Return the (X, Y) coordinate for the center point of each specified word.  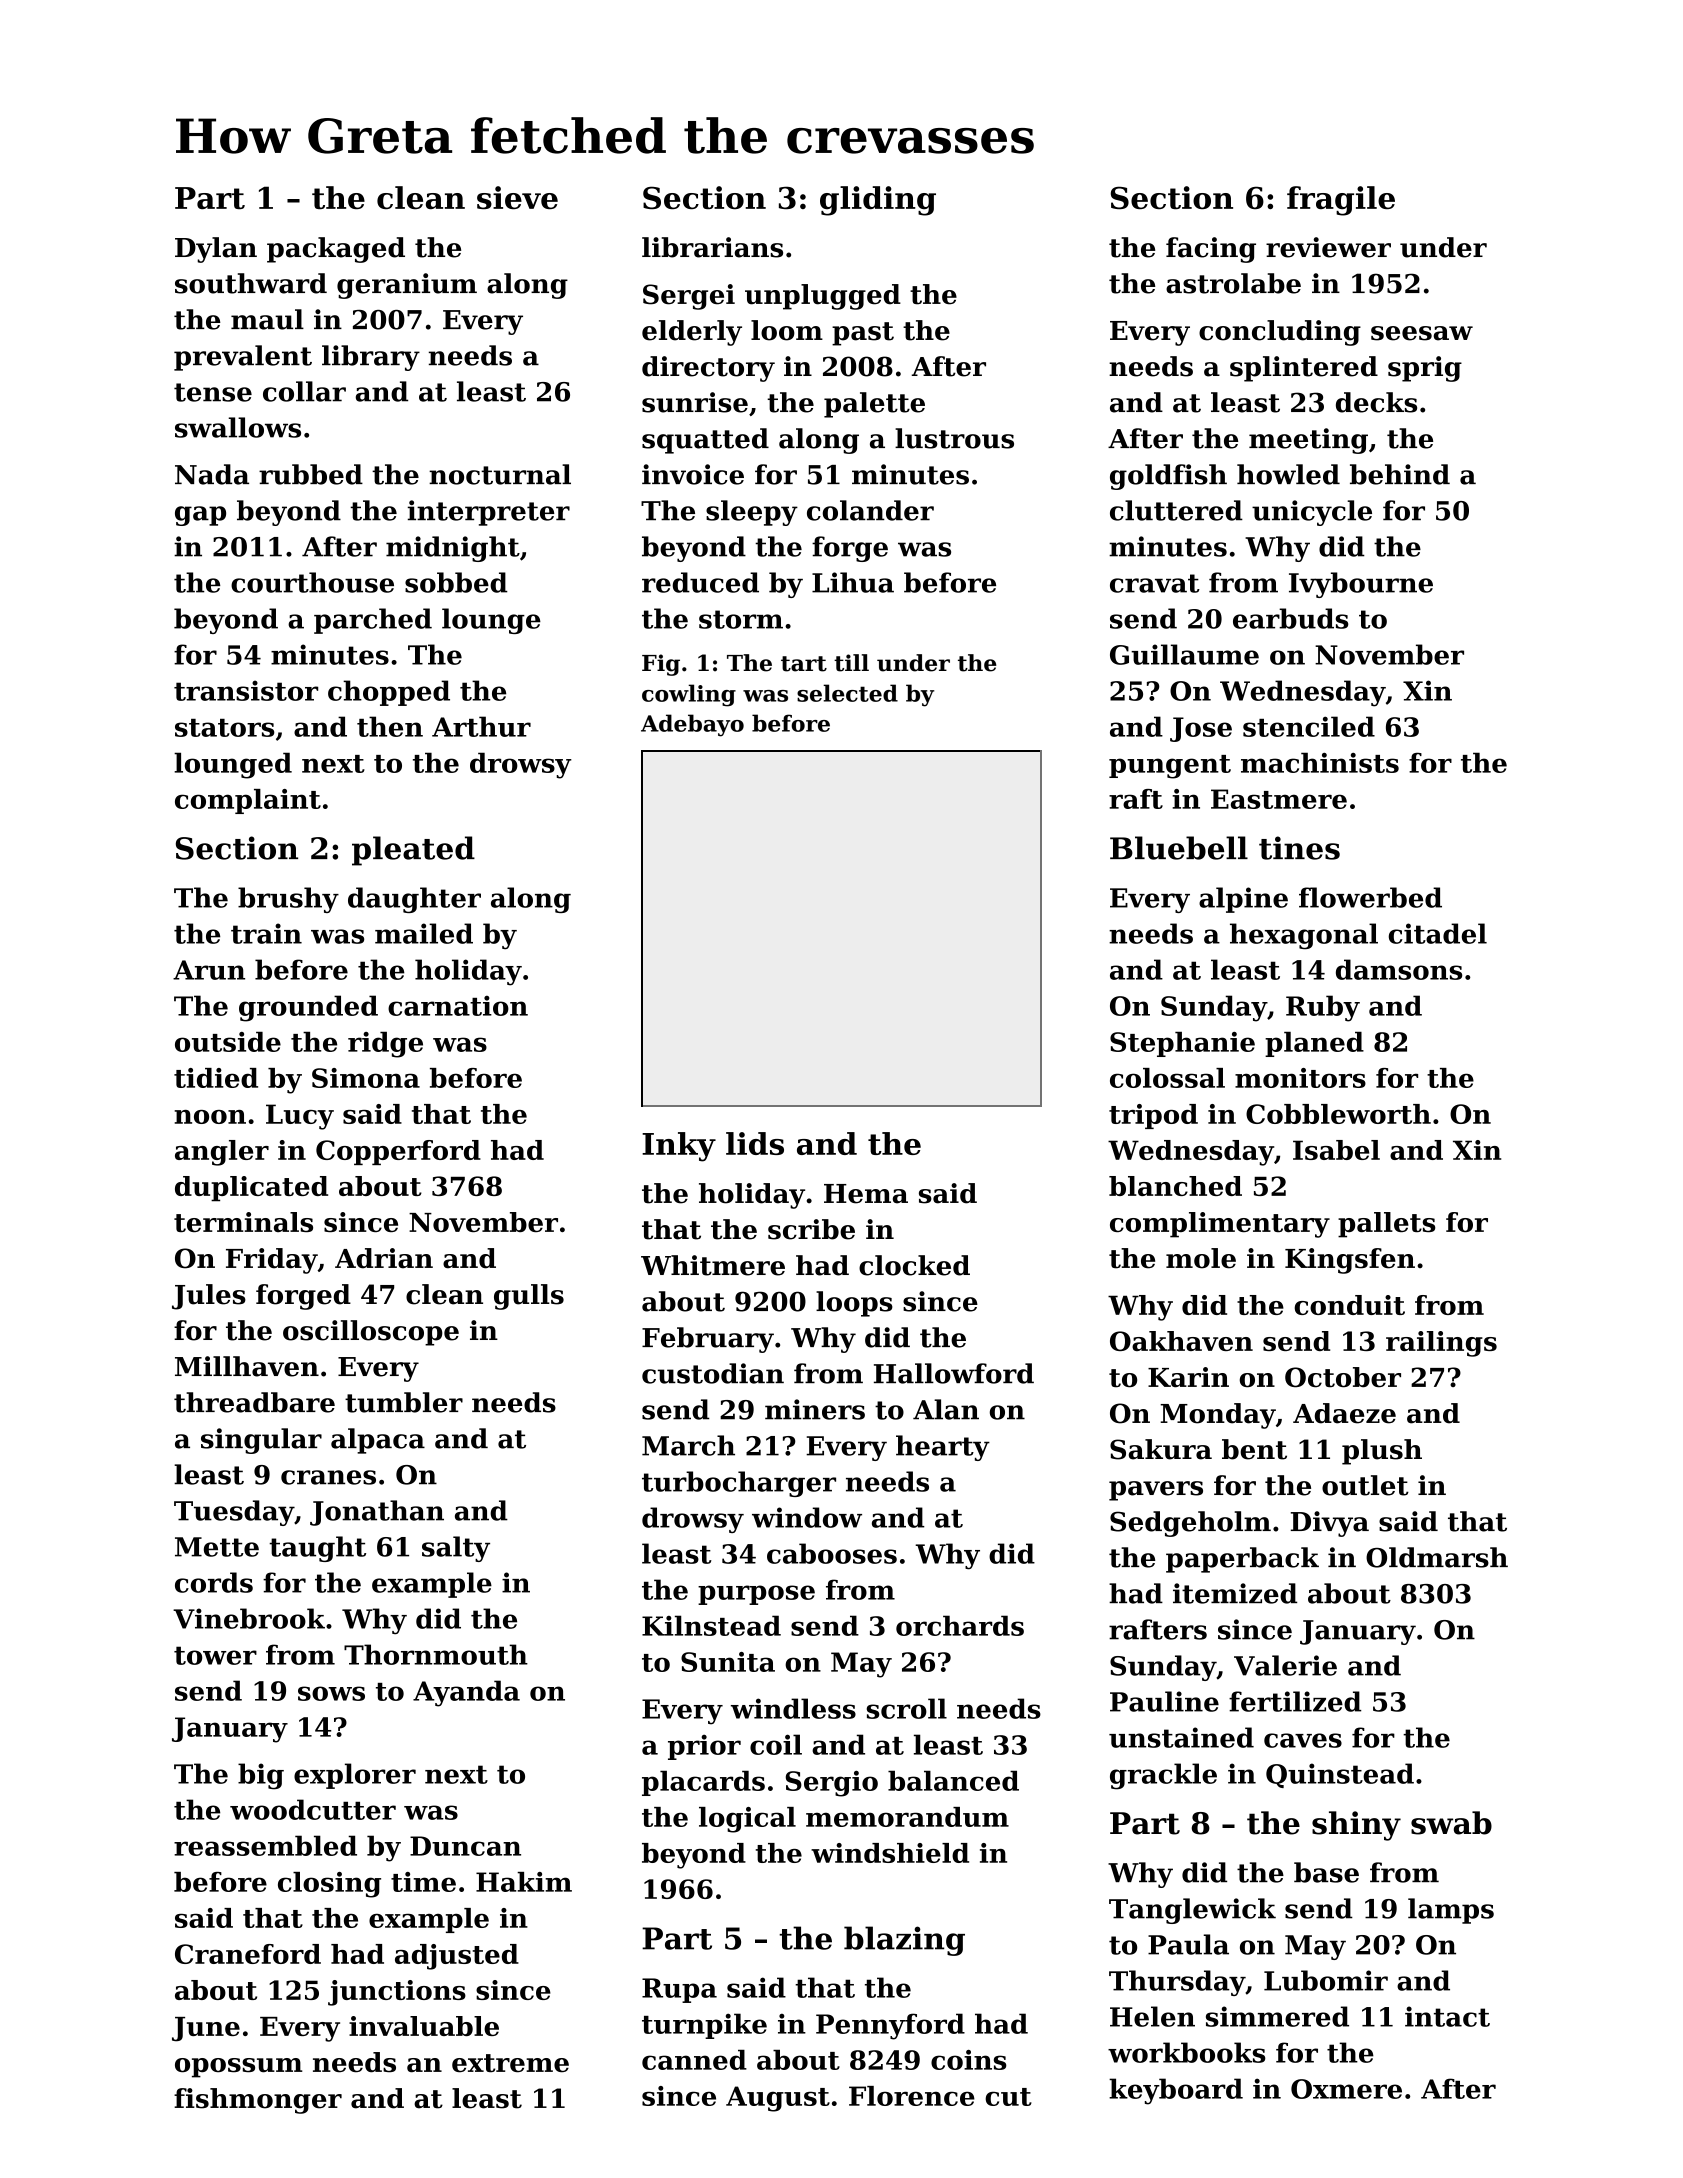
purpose (756, 1595)
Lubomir (1326, 1980)
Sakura (1161, 1449)
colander (870, 510)
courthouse (312, 582)
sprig (1425, 369)
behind (1400, 474)
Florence (912, 2096)
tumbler (404, 1402)
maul (267, 319)
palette (874, 405)
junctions (397, 1993)
